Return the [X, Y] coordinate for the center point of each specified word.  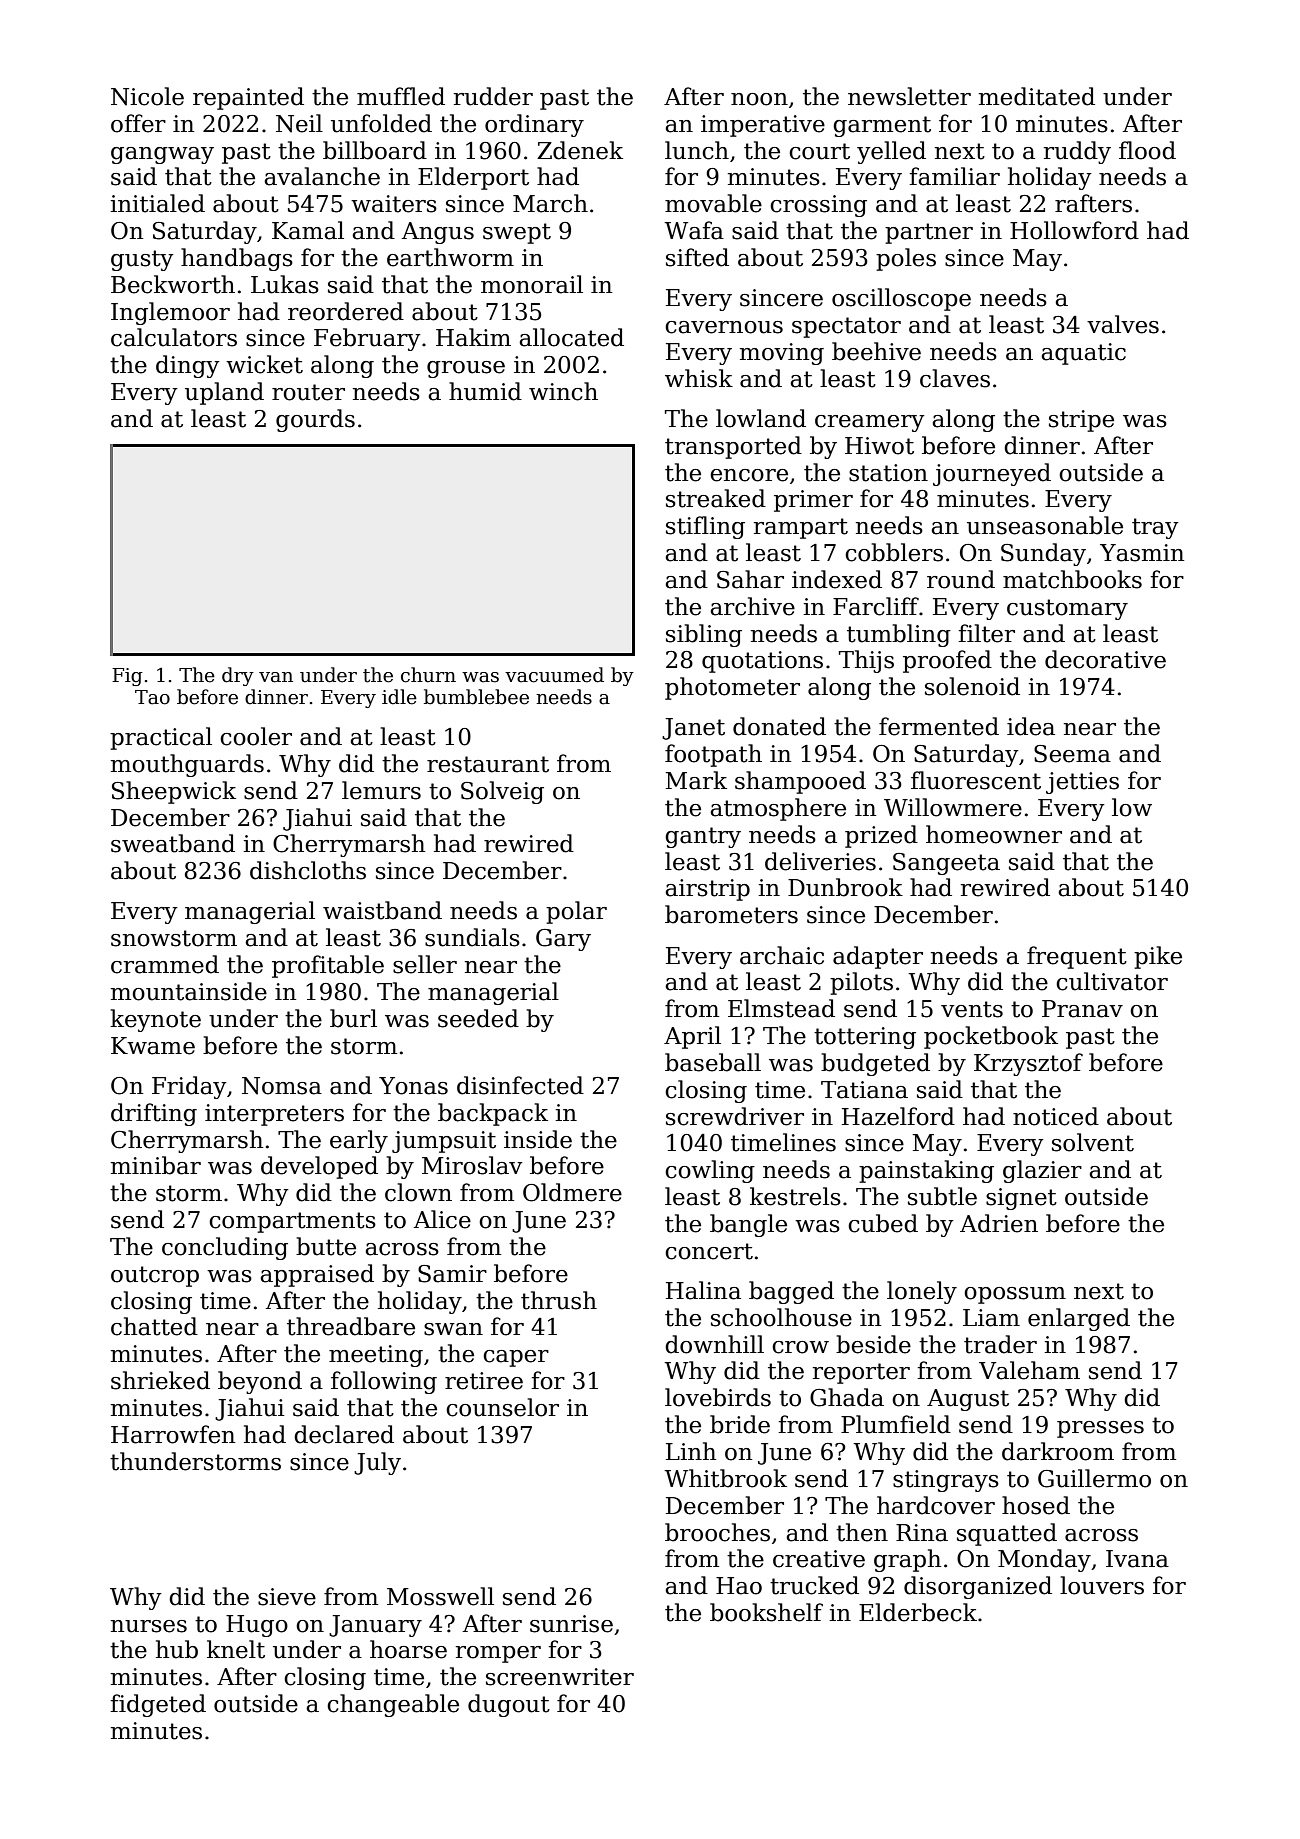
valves [1123, 324]
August [968, 1400]
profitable [328, 966]
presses [1100, 1429]
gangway [162, 155]
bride [740, 1424]
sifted [697, 257]
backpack [493, 1114]
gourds [315, 420]
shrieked [160, 1380]
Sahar [750, 579]
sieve [287, 1597]
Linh [691, 1451]
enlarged [1079, 1319]
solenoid [972, 686]
